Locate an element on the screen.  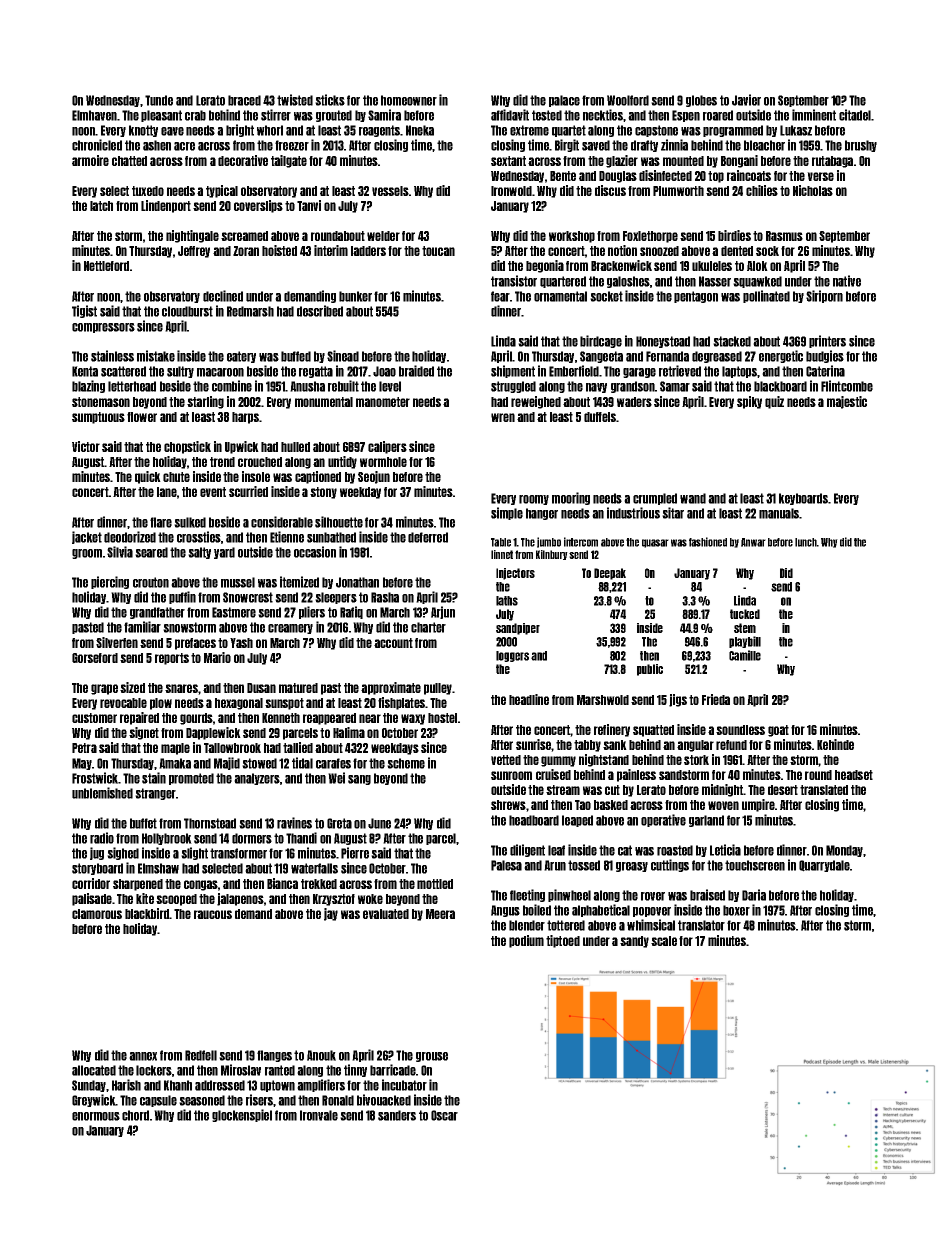
citadel is located at coordinates (855, 115).
